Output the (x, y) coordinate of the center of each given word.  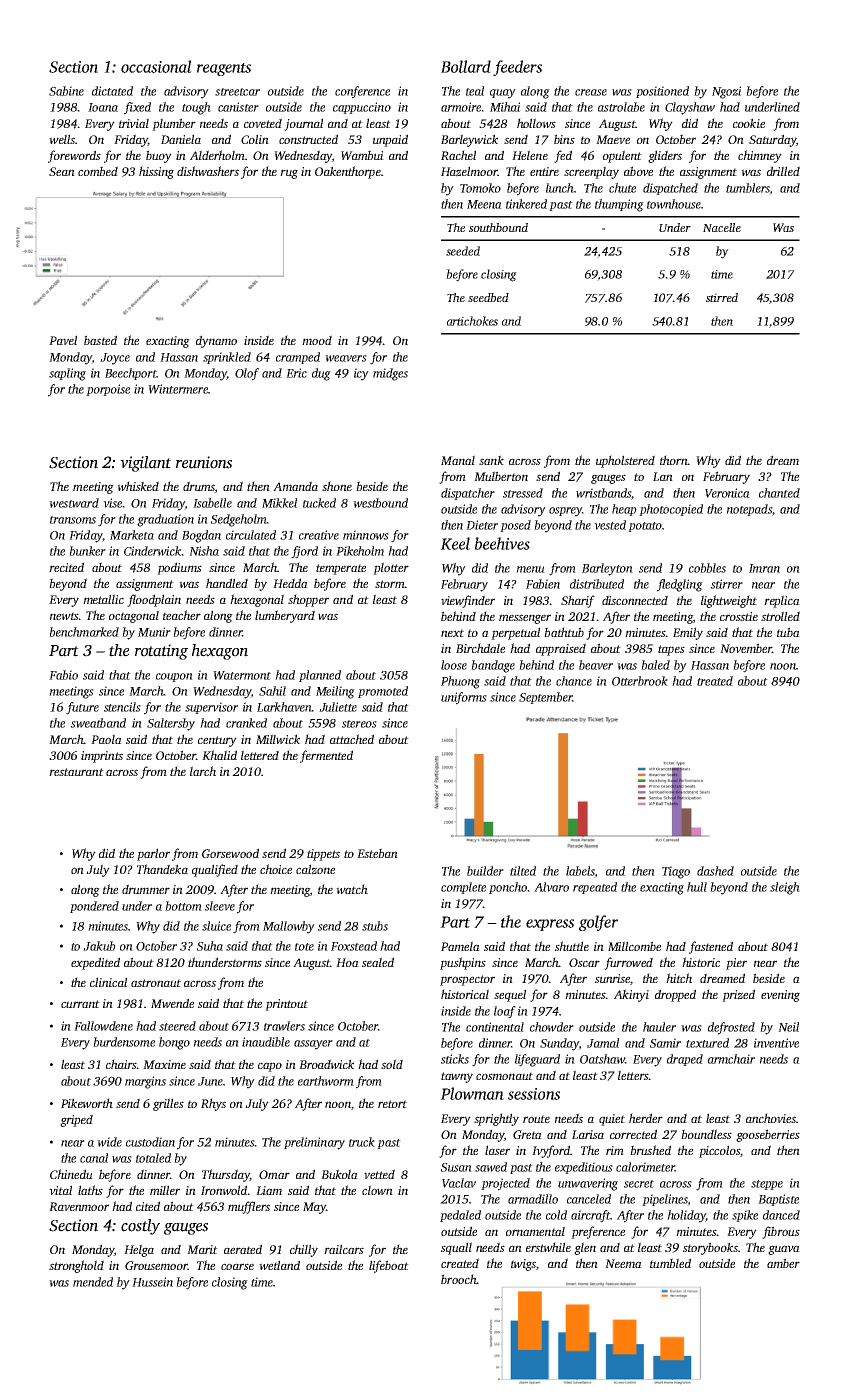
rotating (161, 652)
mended (93, 1282)
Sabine (66, 91)
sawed (491, 1167)
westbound (380, 503)
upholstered (625, 461)
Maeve (613, 139)
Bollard (466, 66)
